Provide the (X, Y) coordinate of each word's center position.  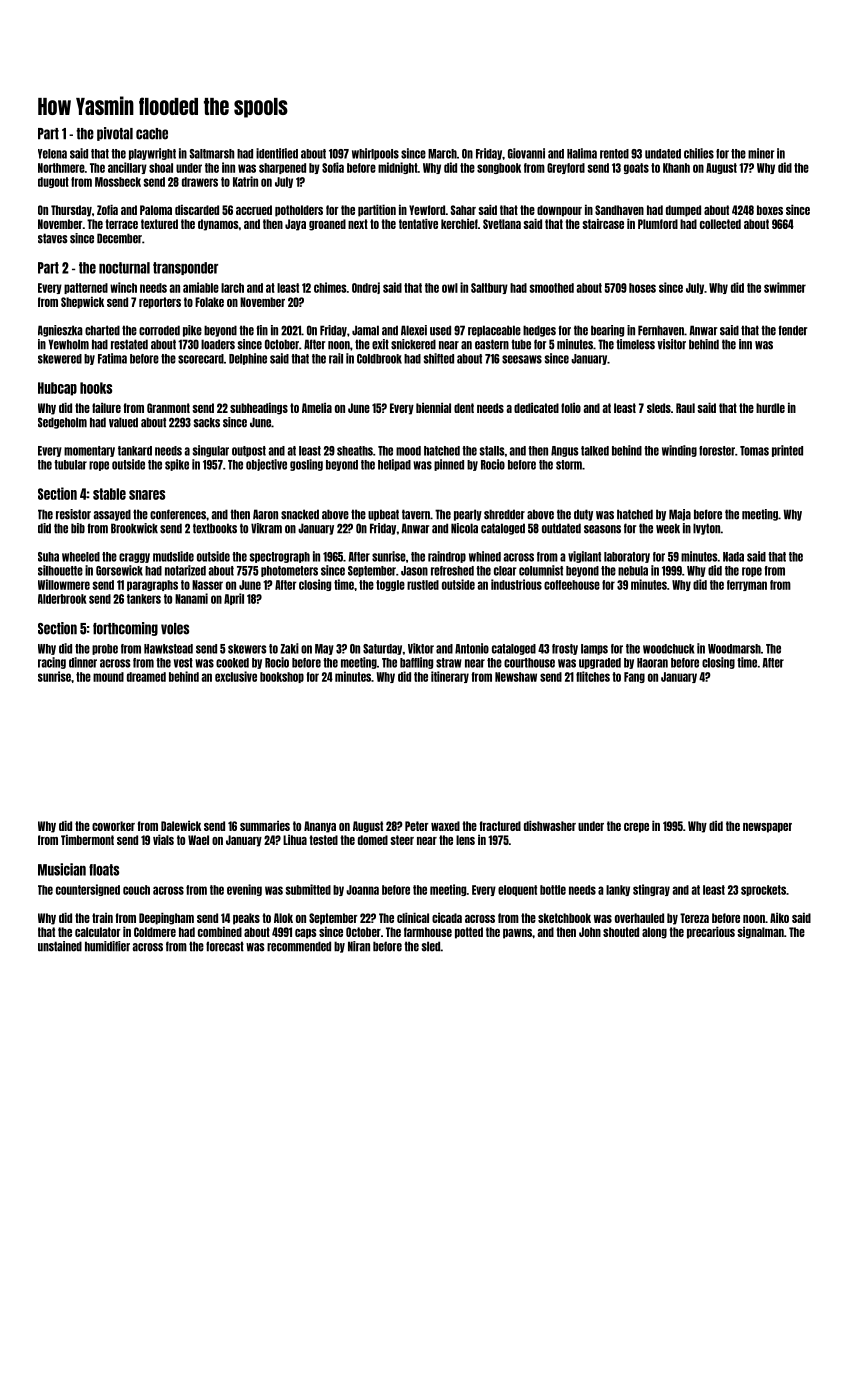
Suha (48, 557)
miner (761, 153)
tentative (418, 223)
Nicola (464, 528)
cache (152, 134)
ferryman (747, 585)
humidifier (107, 946)
